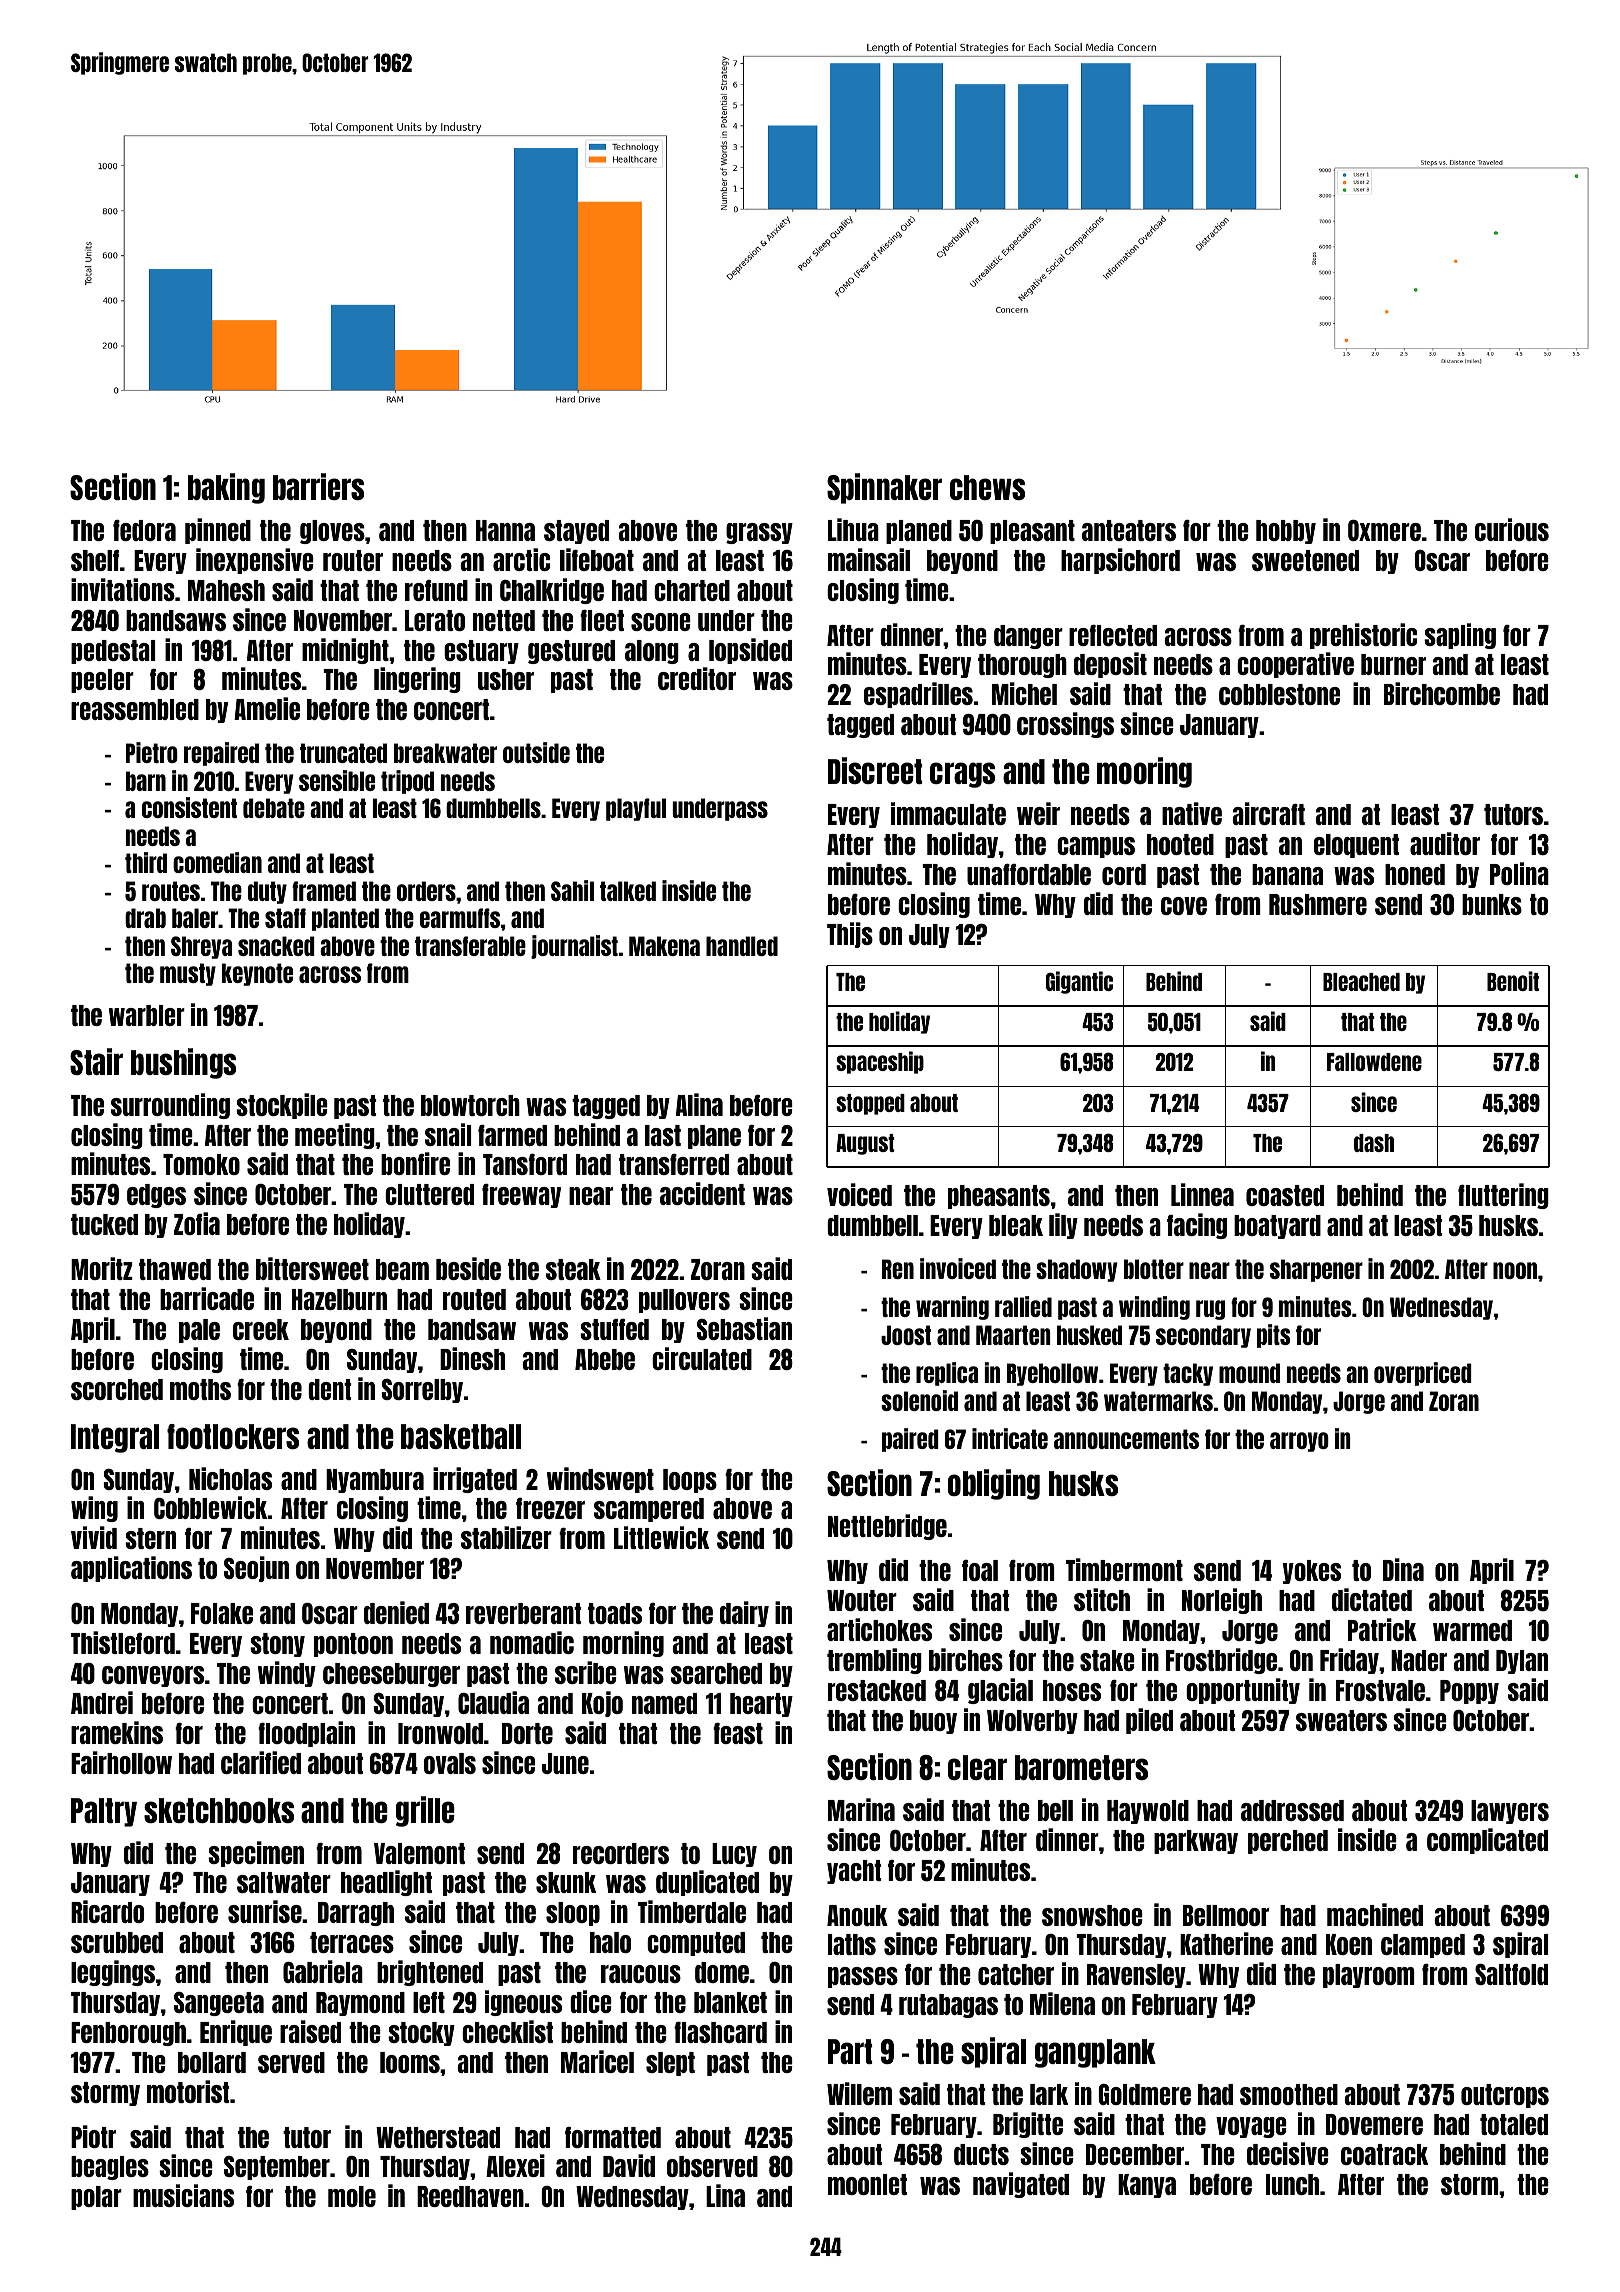  What do you see at coordinates (1249, 1373) in the page?
I see `mound` at bounding box center [1249, 1373].
